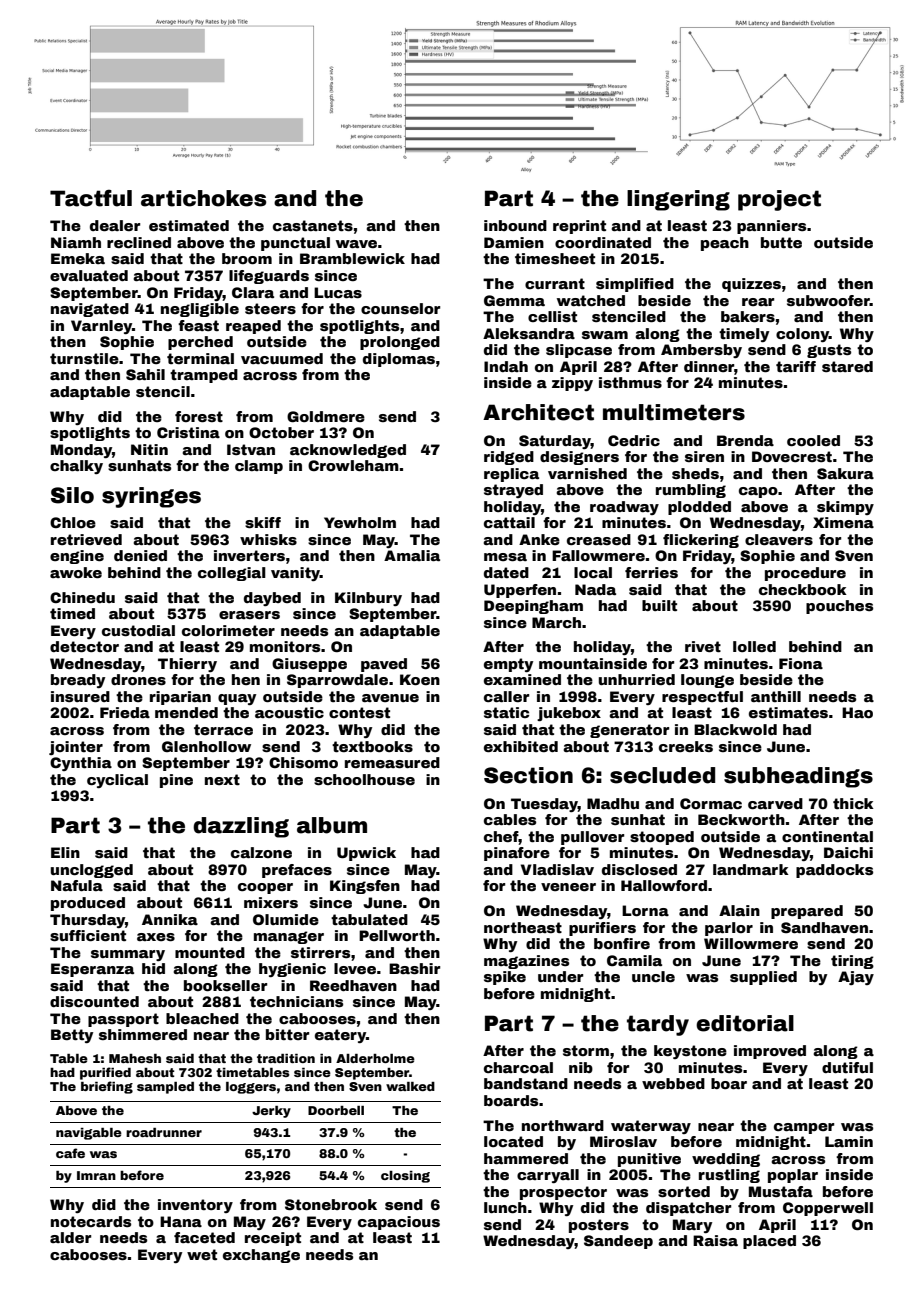 This document has width=924, height=1308. What do you see at coordinates (91, 198) in the document?
I see `Tactful` at bounding box center [91, 198].
